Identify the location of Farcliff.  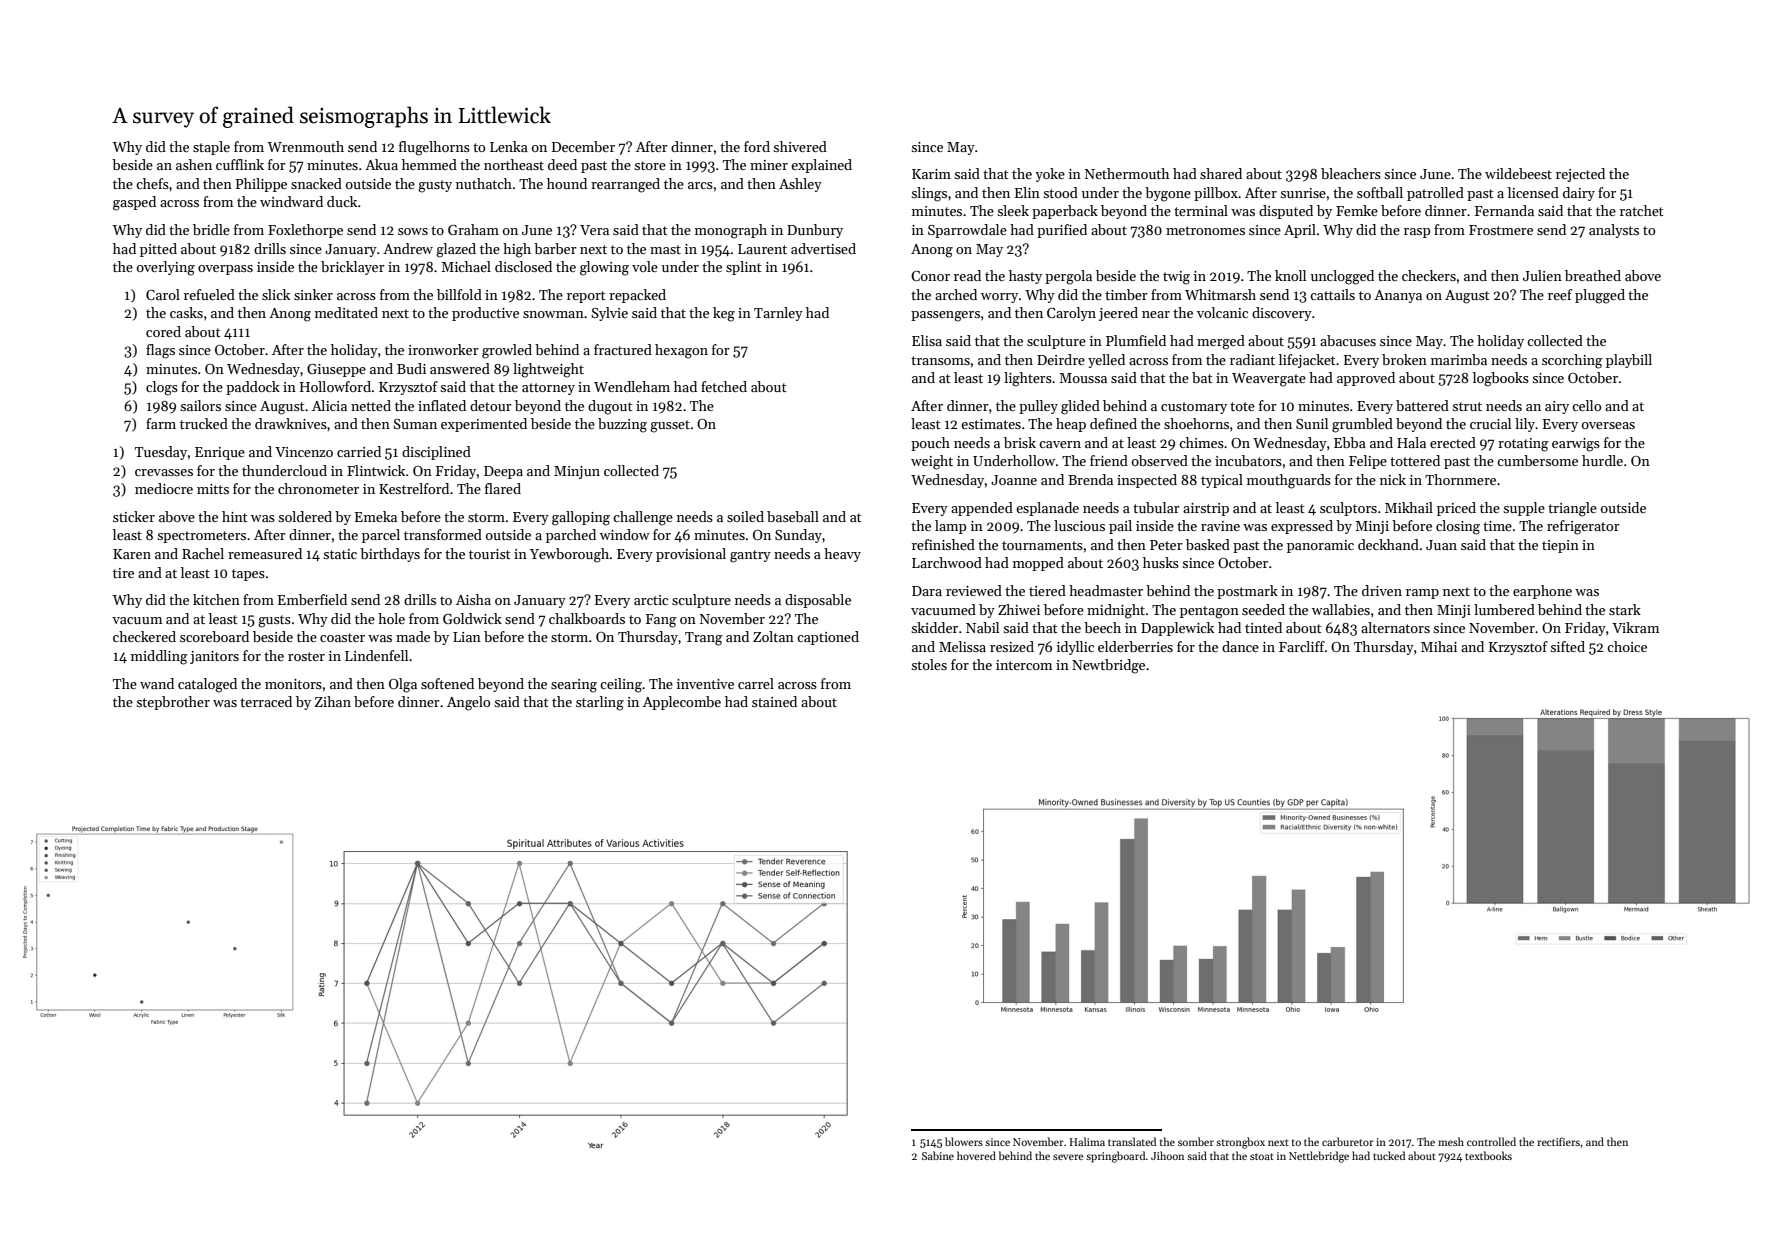
(1302, 646).
